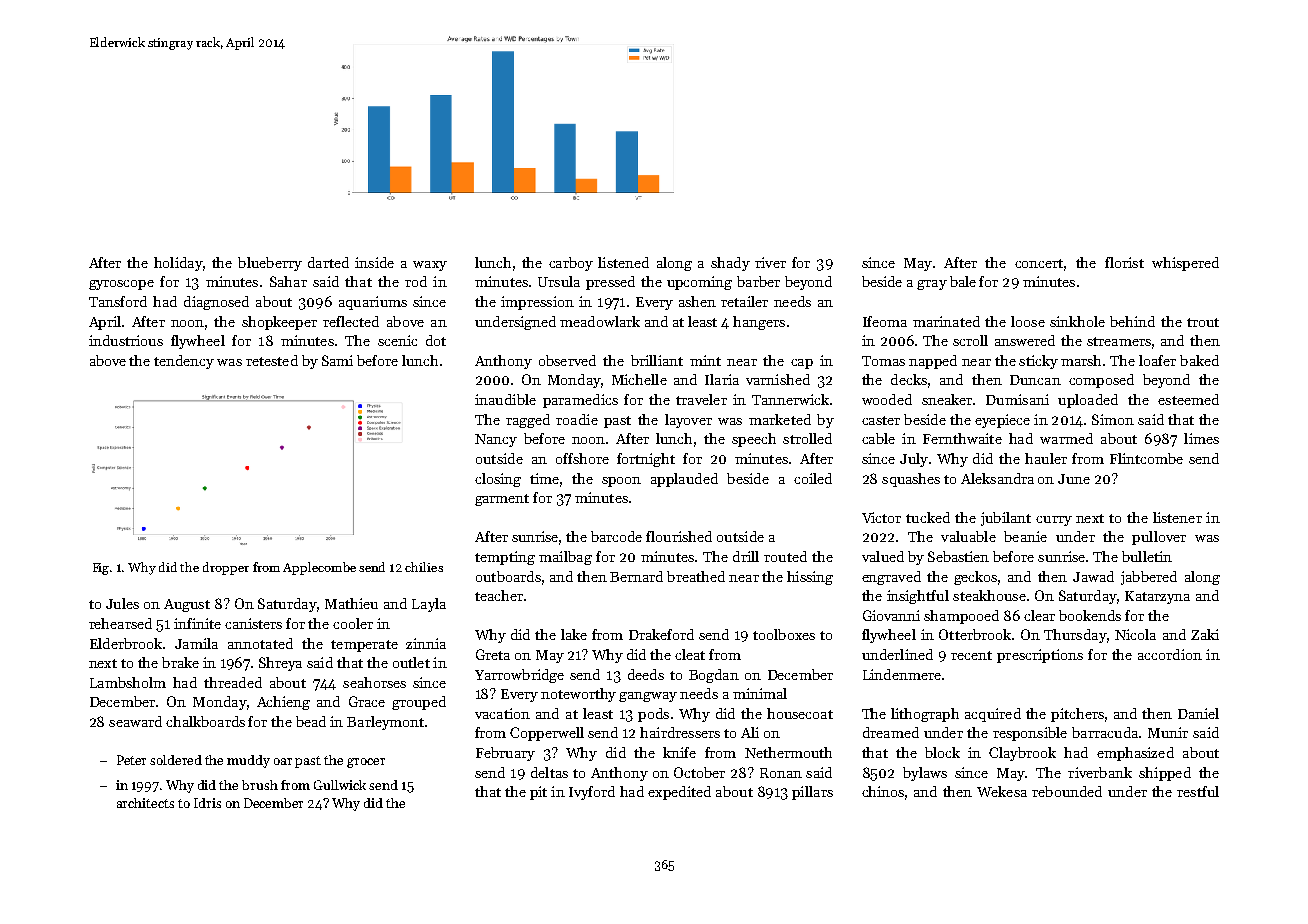  What do you see at coordinates (1040, 656) in the screenshot?
I see `prescriptions` at bounding box center [1040, 656].
